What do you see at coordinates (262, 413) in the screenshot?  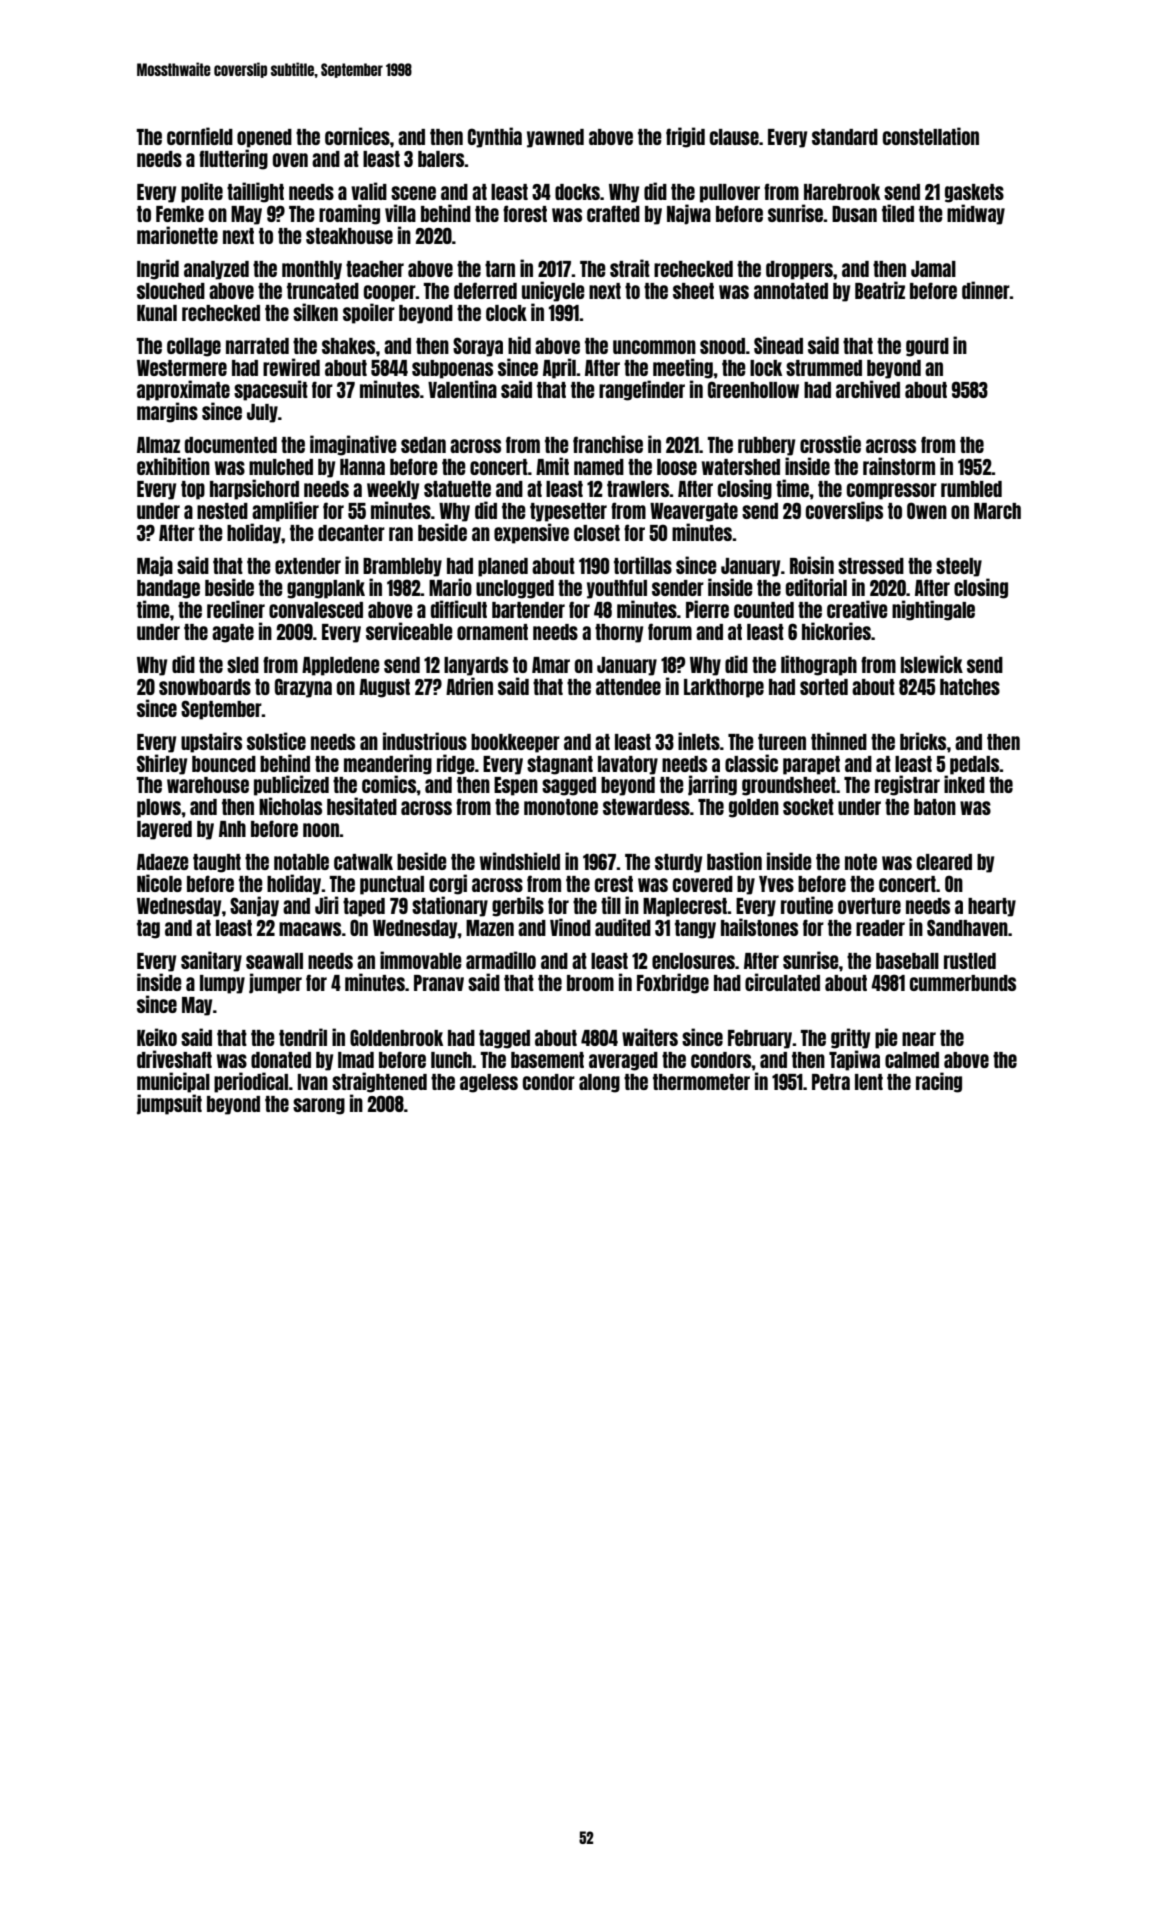 I see `July` at bounding box center [262, 413].
